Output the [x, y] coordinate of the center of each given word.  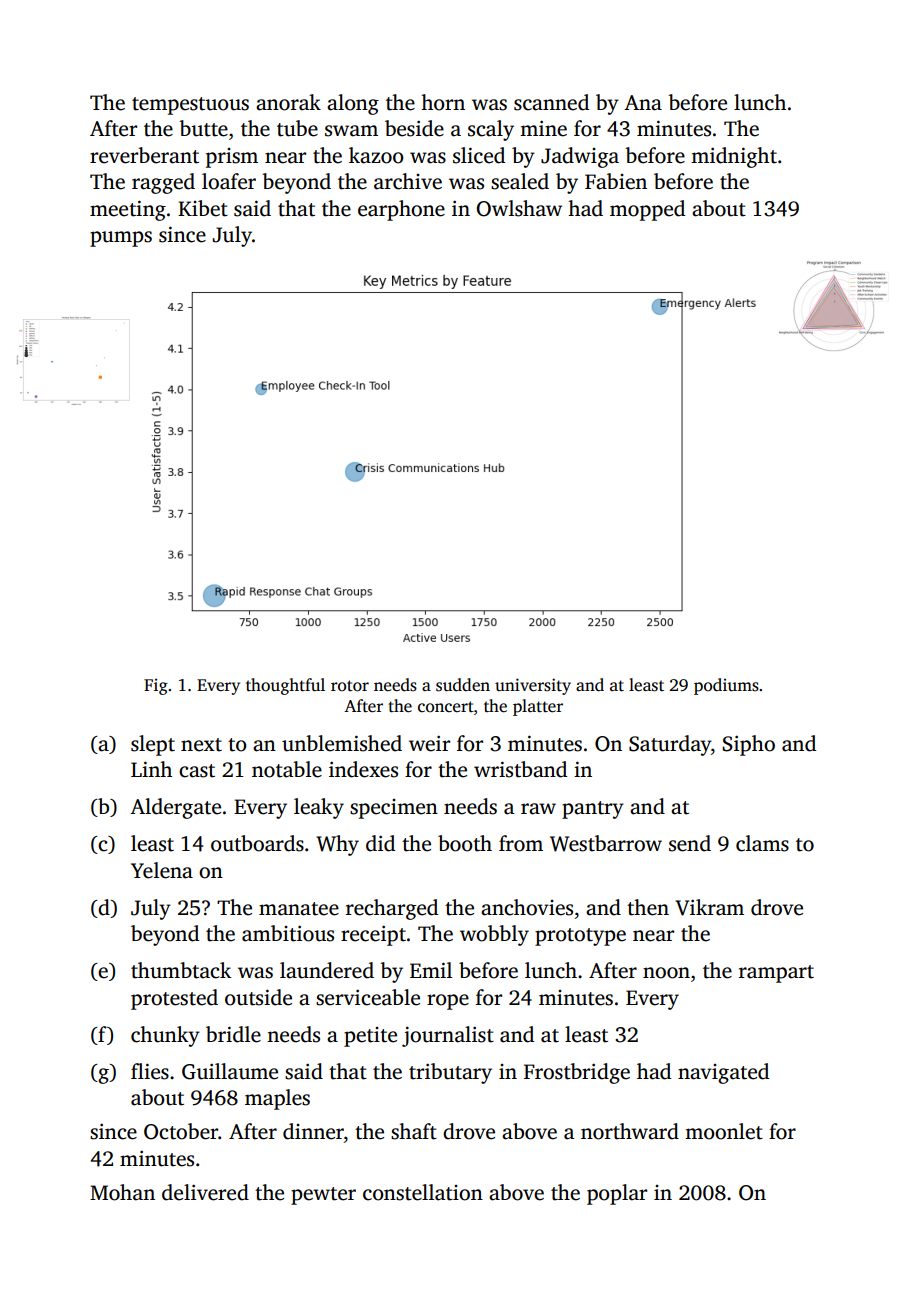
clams [762, 843]
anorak [288, 102]
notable [287, 769]
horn [443, 102]
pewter [323, 1196]
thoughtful [285, 686]
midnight [734, 157]
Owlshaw [519, 208]
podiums [726, 686]
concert [446, 706]
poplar [617, 1194]
